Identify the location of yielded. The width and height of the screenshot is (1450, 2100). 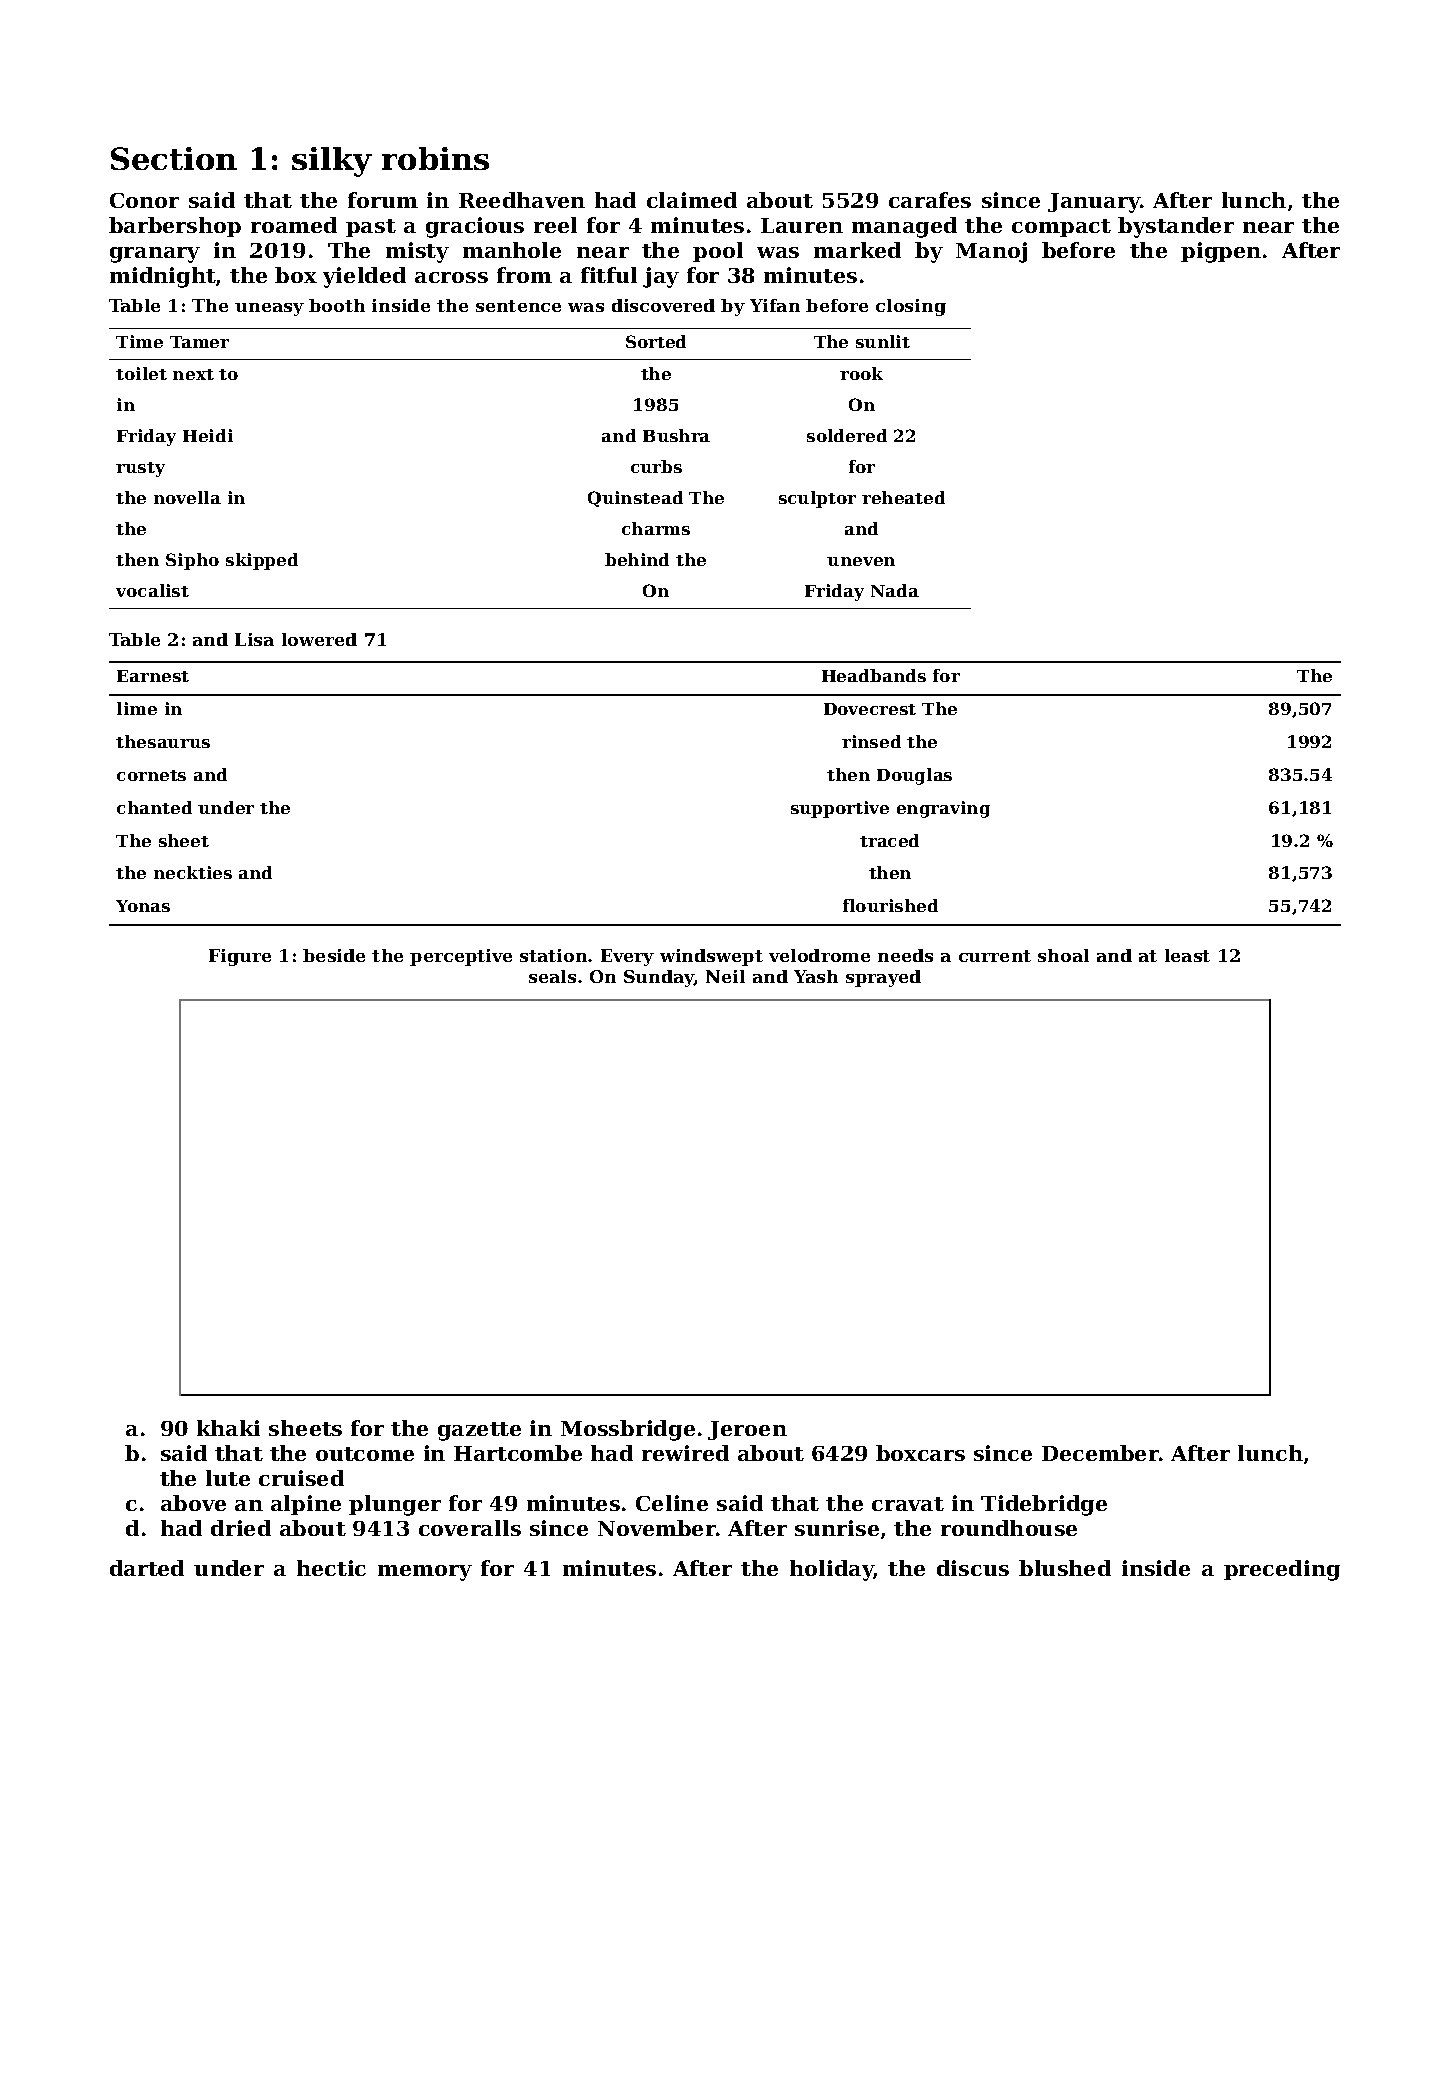
(364, 277).
